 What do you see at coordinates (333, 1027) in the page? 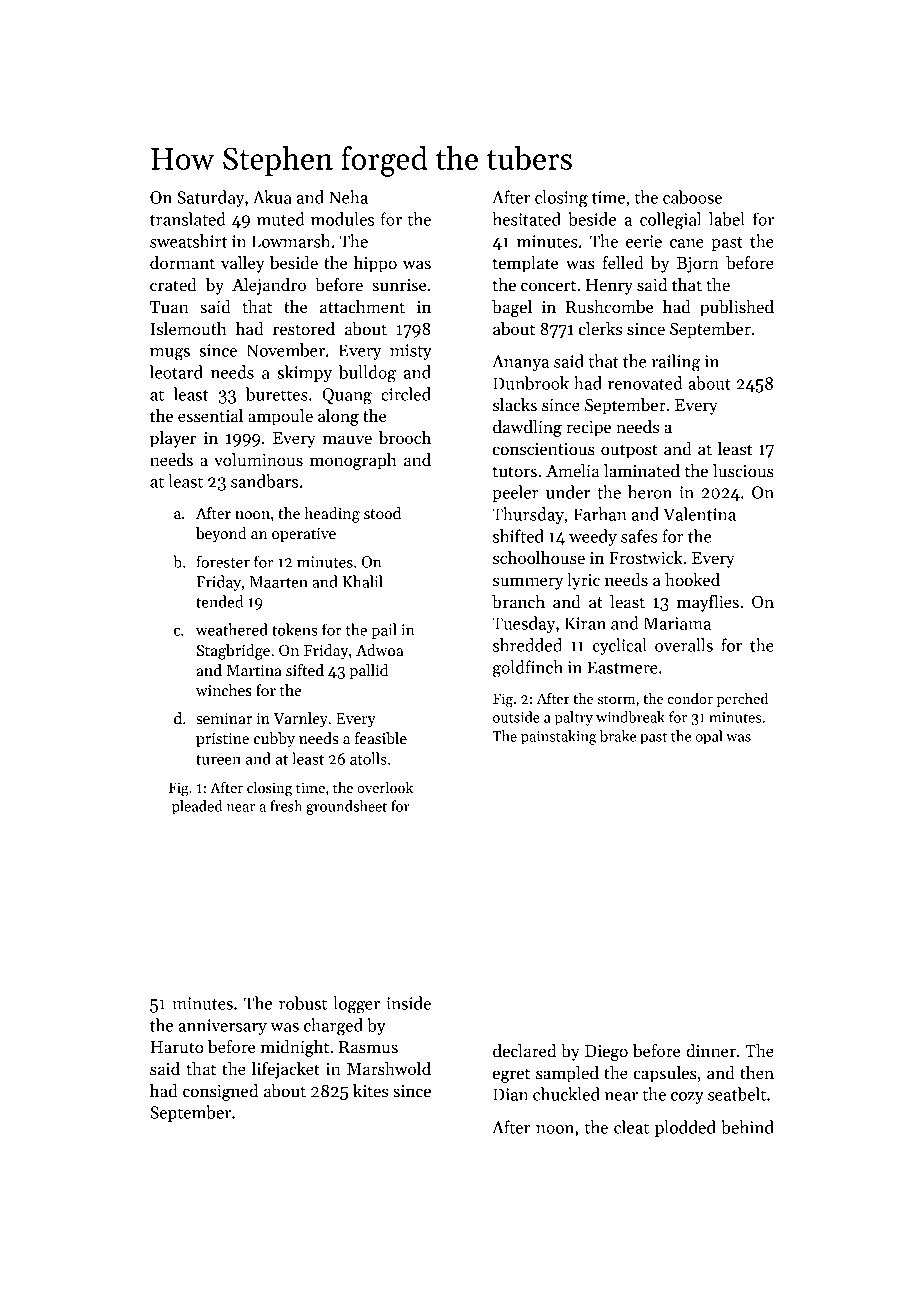
I see `charged` at bounding box center [333, 1027].
